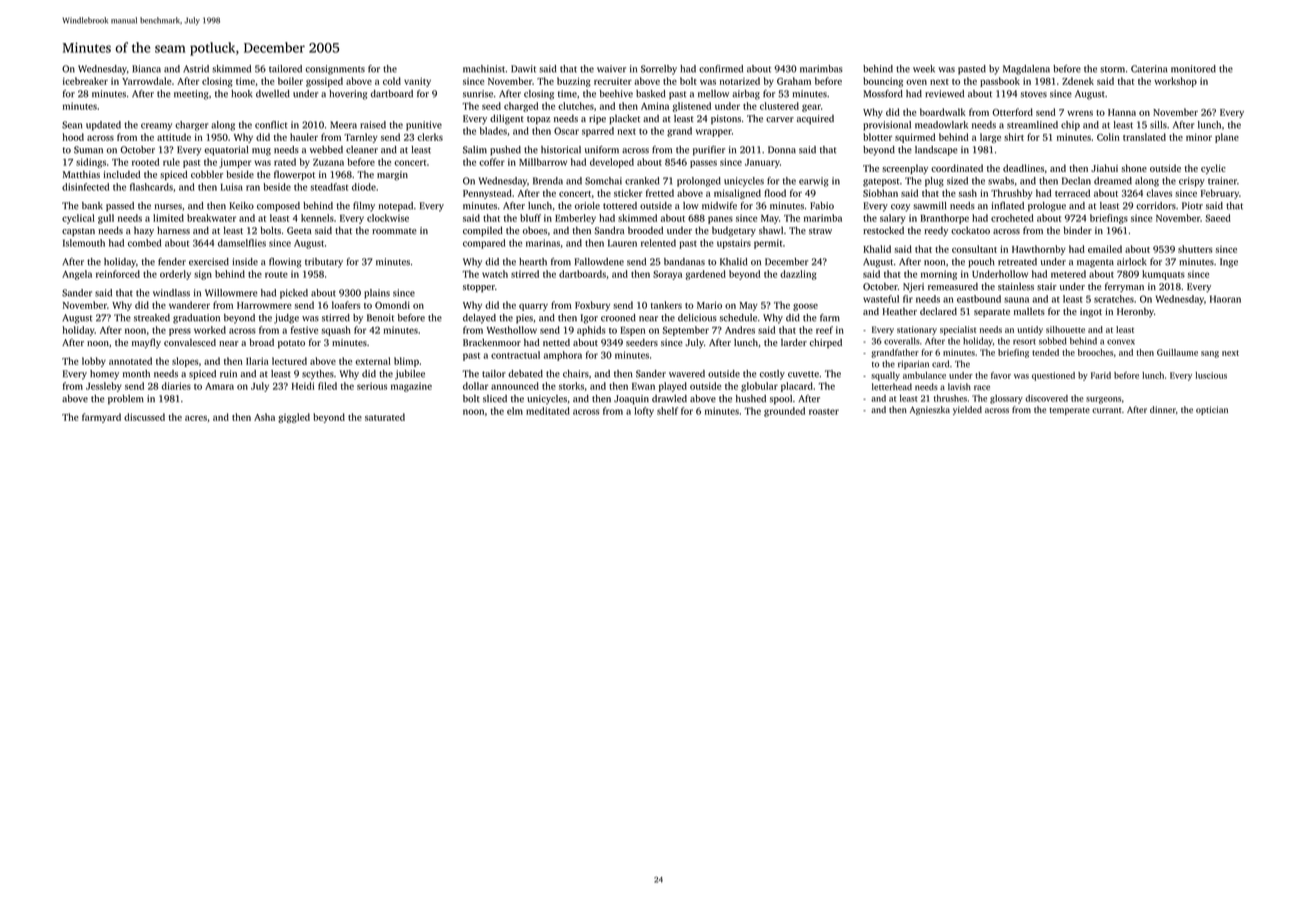  I want to click on lofty, so click(644, 412).
